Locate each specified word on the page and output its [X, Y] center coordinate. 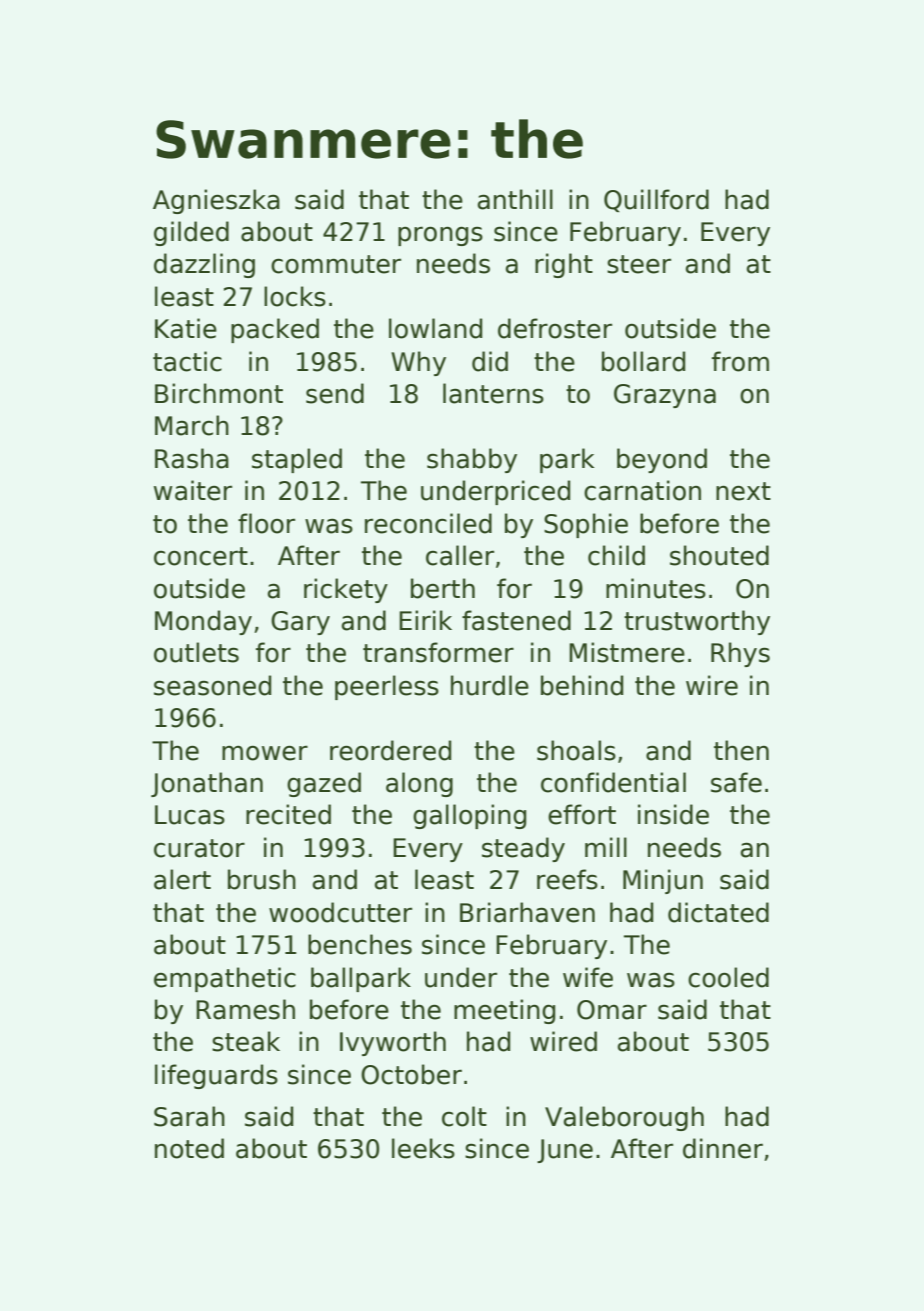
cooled [728, 977]
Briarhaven [527, 912]
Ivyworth [393, 1043]
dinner [723, 1148]
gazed [324, 784]
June [565, 1151]
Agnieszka [216, 201]
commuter [336, 264]
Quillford [656, 200]
